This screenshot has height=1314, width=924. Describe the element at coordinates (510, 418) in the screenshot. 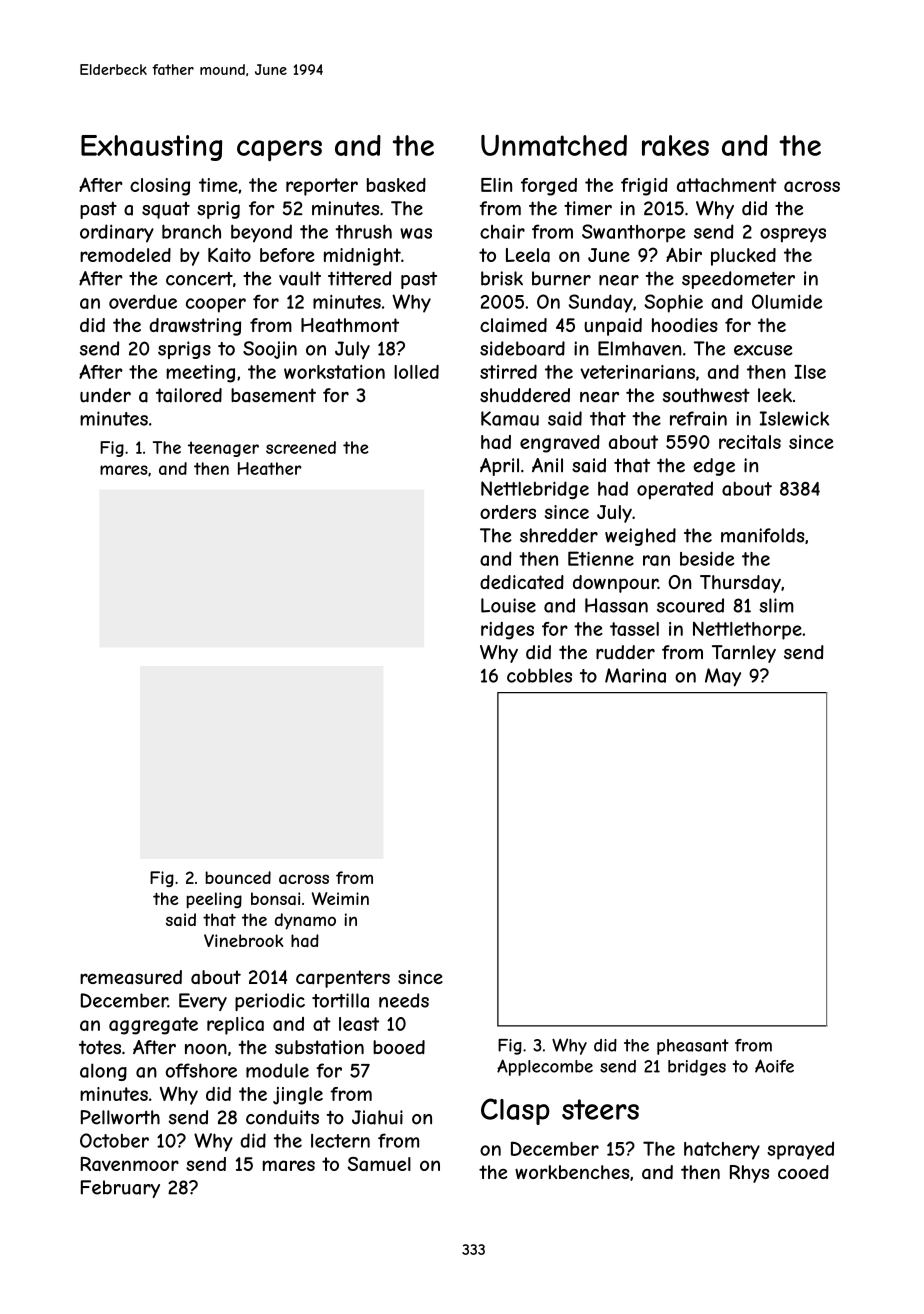

I see `Kamau` at that location.
